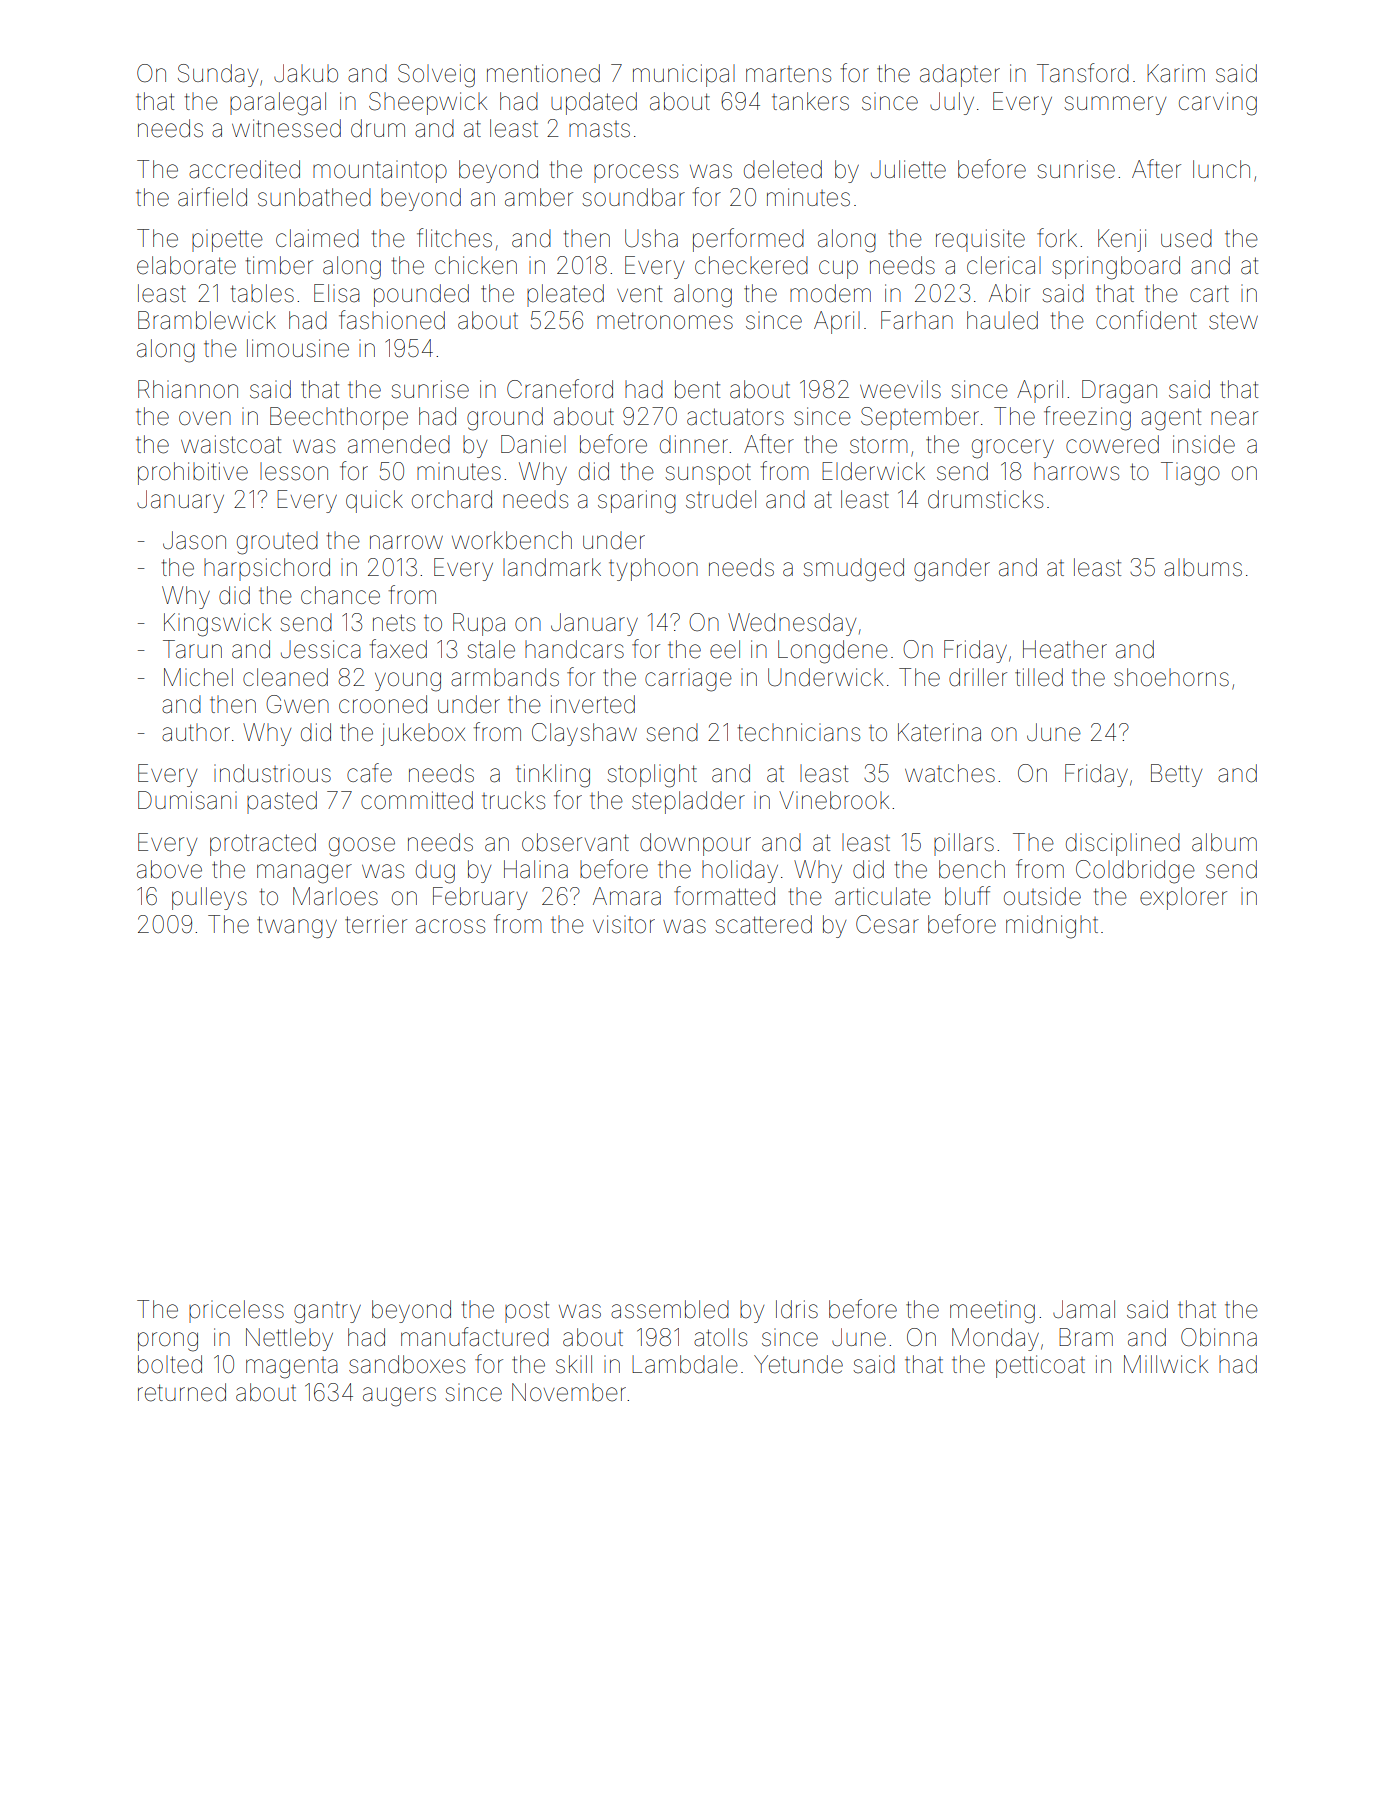 Image resolution: width=1395 pixels, height=1805 pixels. I want to click on Idris, so click(797, 1309).
